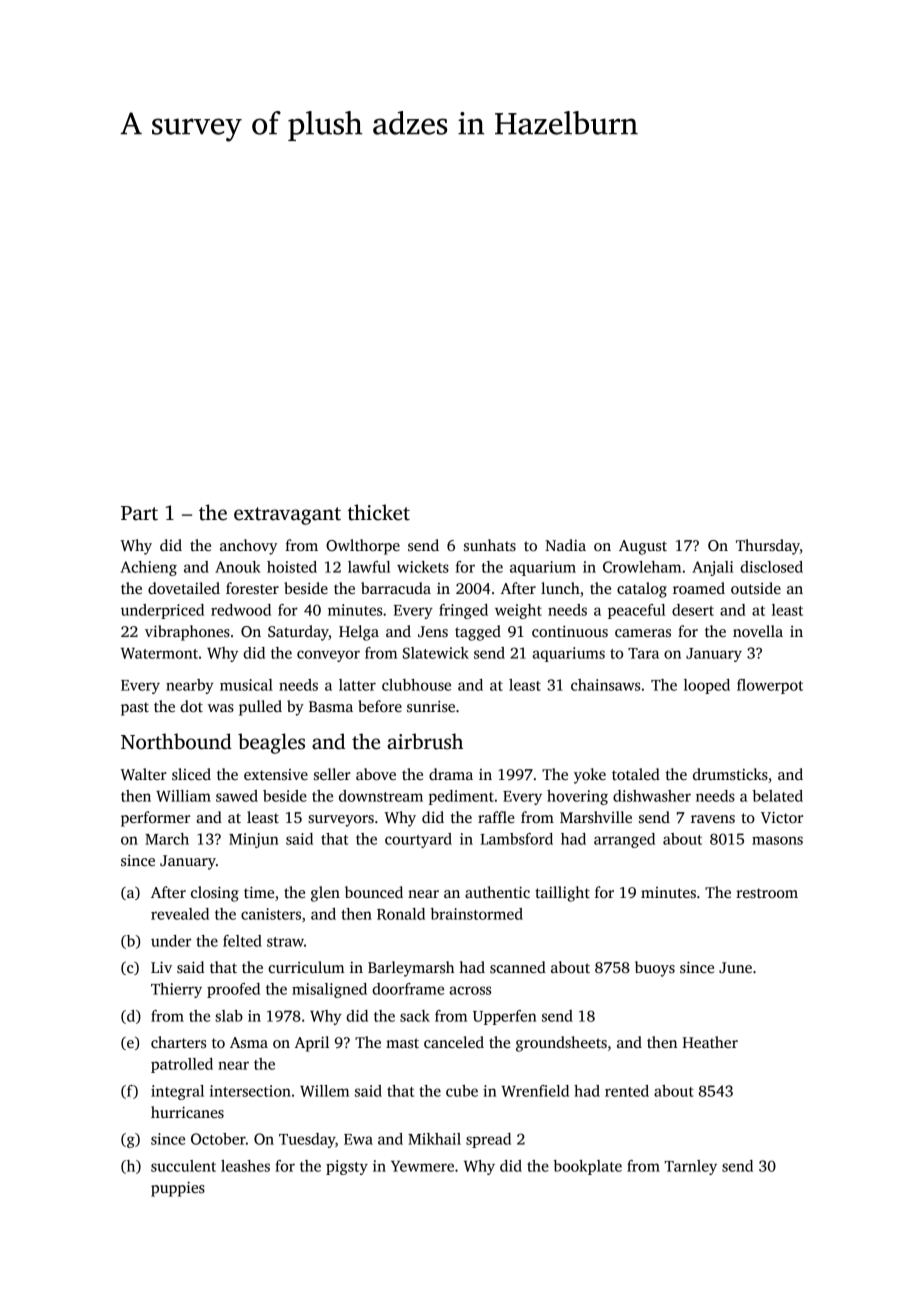 This page has width=924, height=1314. Describe the element at coordinates (504, 1017) in the page. I see `Upperfen` at that location.
